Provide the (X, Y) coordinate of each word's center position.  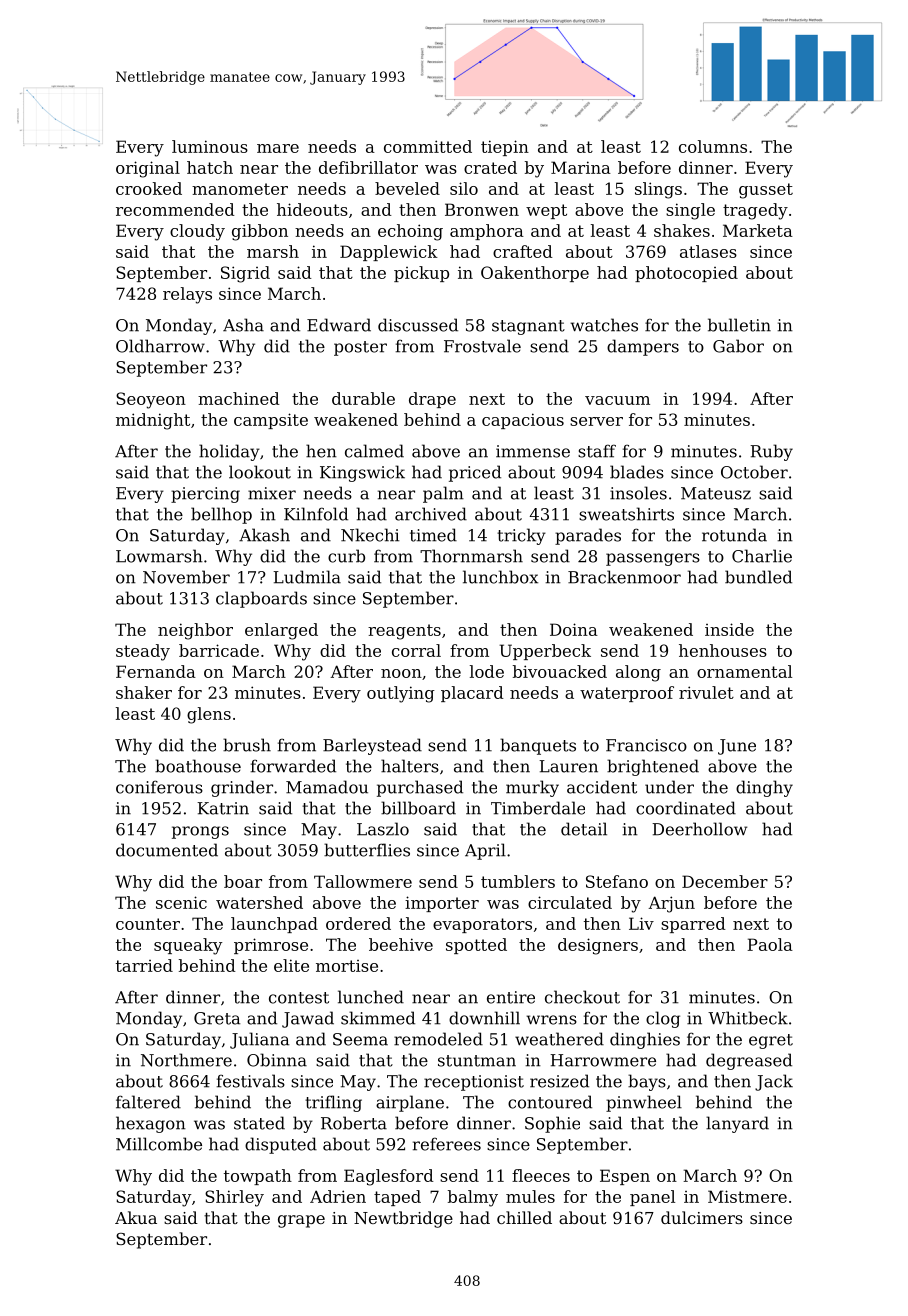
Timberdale (538, 808)
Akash (264, 535)
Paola (770, 944)
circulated (570, 902)
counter (148, 924)
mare (278, 148)
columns (713, 146)
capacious (523, 421)
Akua (136, 1217)
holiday (229, 452)
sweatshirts (626, 514)
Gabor (738, 346)
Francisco (646, 745)
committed (428, 146)
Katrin (223, 808)
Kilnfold (316, 514)
